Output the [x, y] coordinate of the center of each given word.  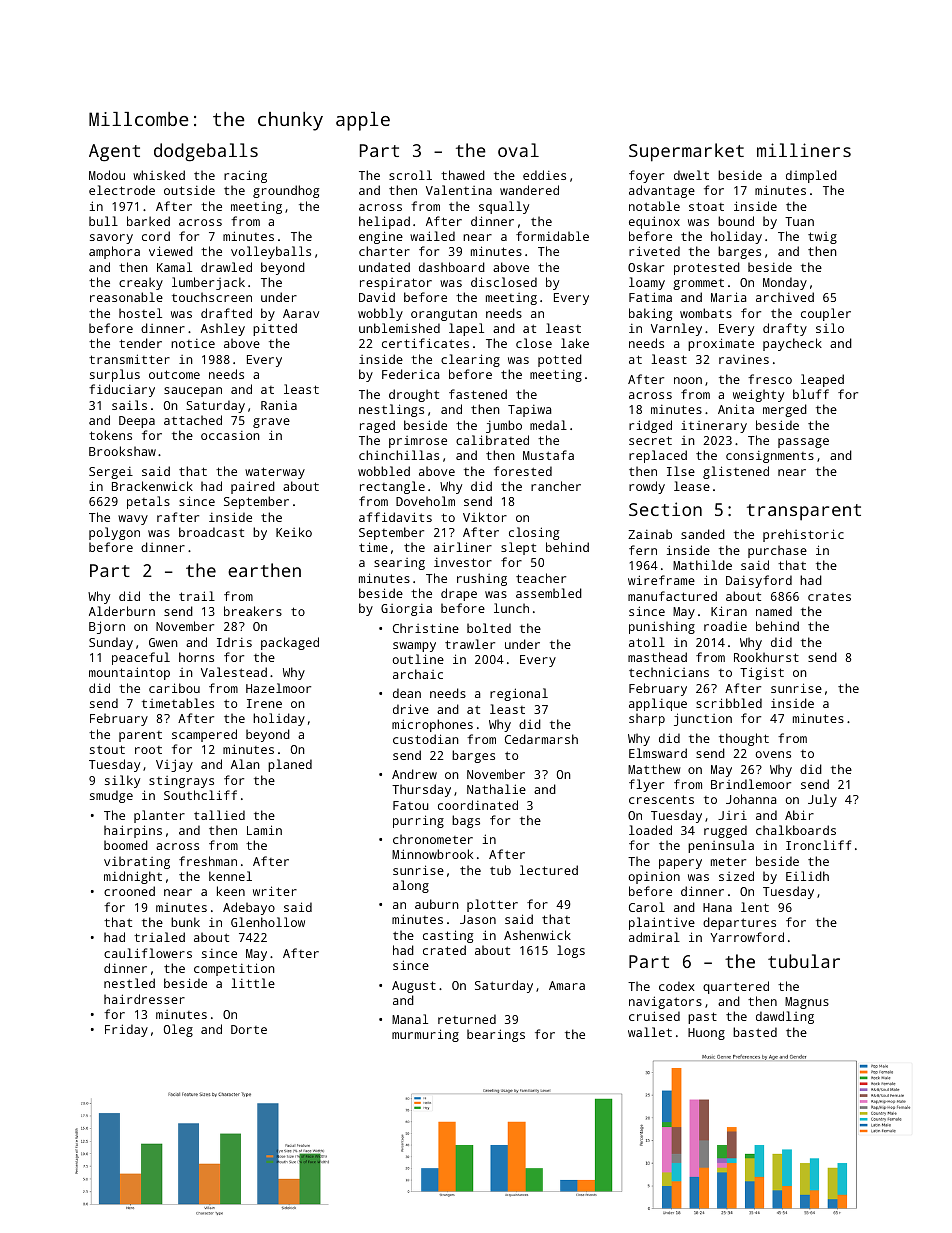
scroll [410, 175]
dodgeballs [206, 152]
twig [822, 238]
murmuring [425, 1035]
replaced [658, 456]
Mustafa [548, 455]
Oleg [178, 1030]
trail [197, 596]
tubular [804, 961]
